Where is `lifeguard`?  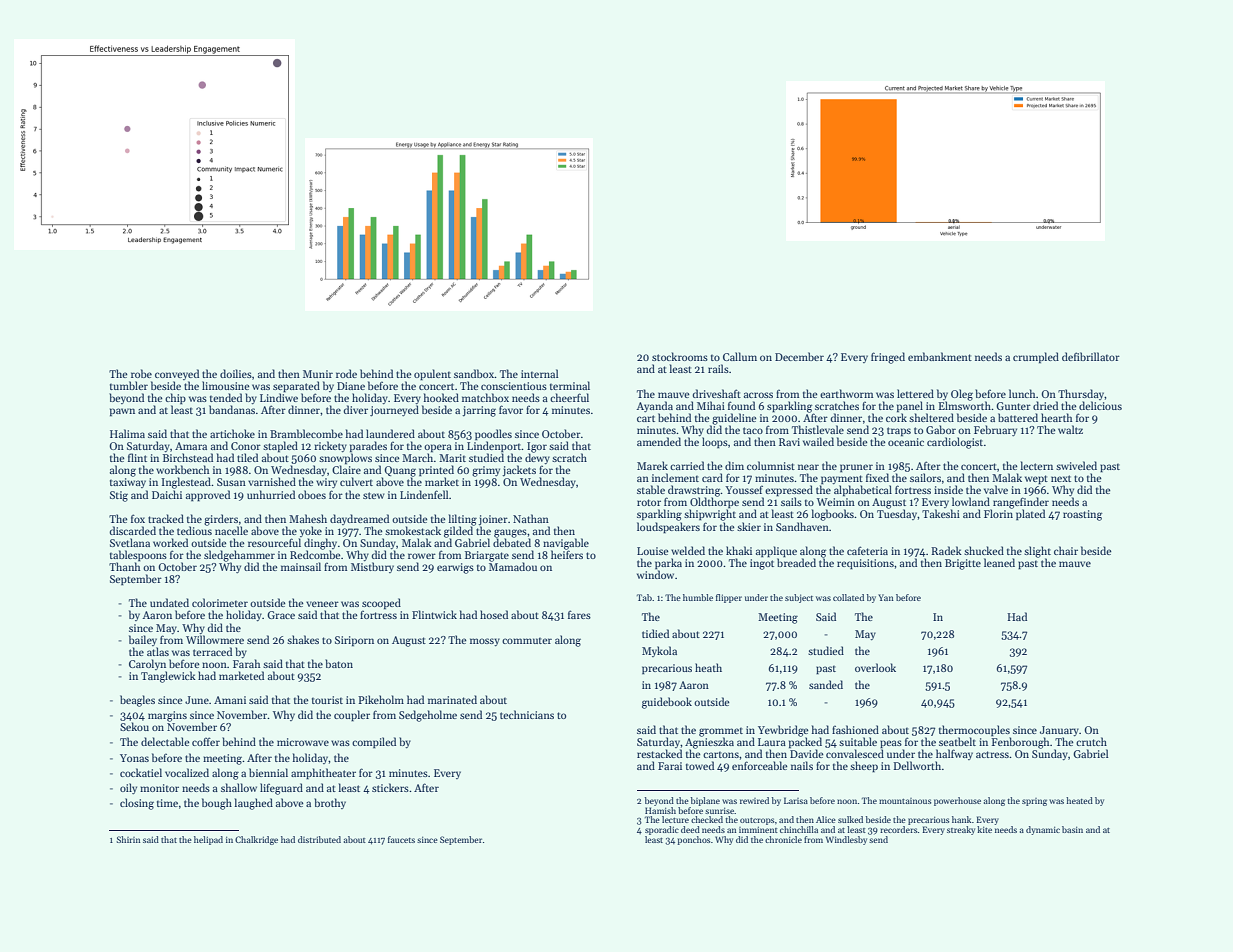
lifeguard is located at coordinates (281, 789).
